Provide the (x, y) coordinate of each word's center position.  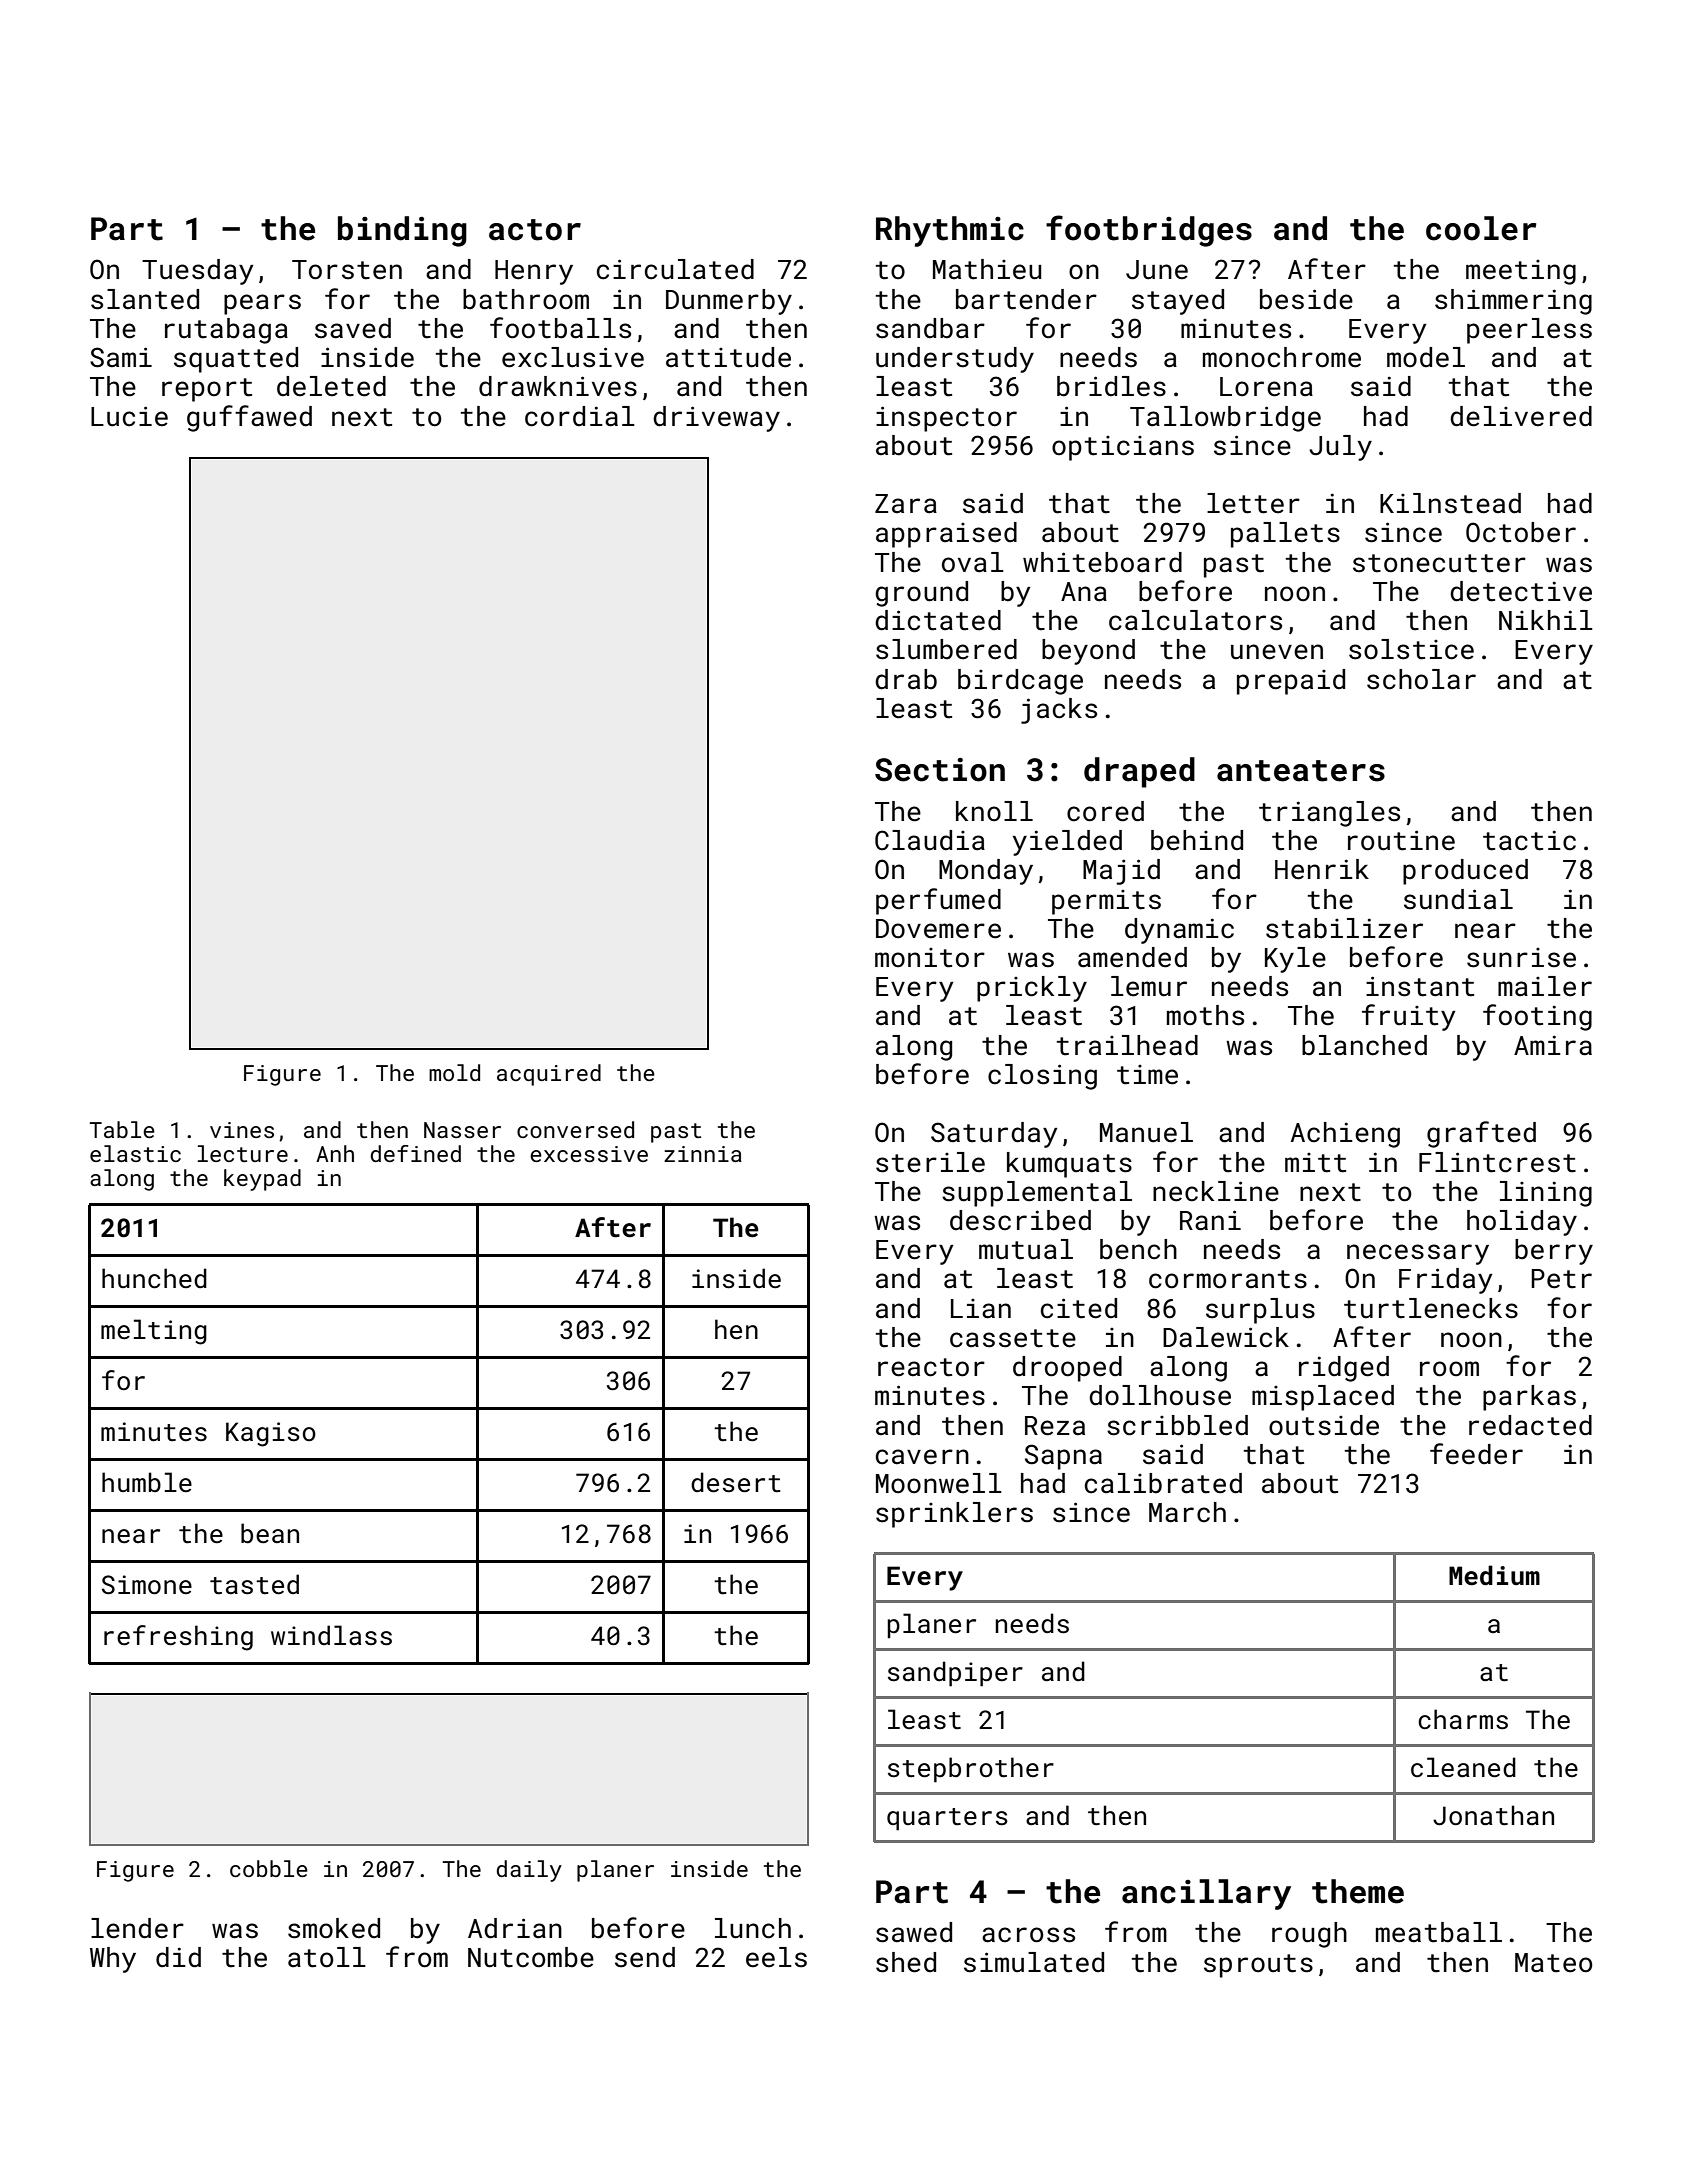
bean (270, 1533)
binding (402, 231)
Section (940, 770)
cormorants (1228, 1279)
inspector (946, 419)
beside (1306, 299)
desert (736, 1482)
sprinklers (954, 1515)
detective (1521, 591)
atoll (327, 1957)
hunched (154, 1278)
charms (1463, 1719)
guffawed (249, 418)
